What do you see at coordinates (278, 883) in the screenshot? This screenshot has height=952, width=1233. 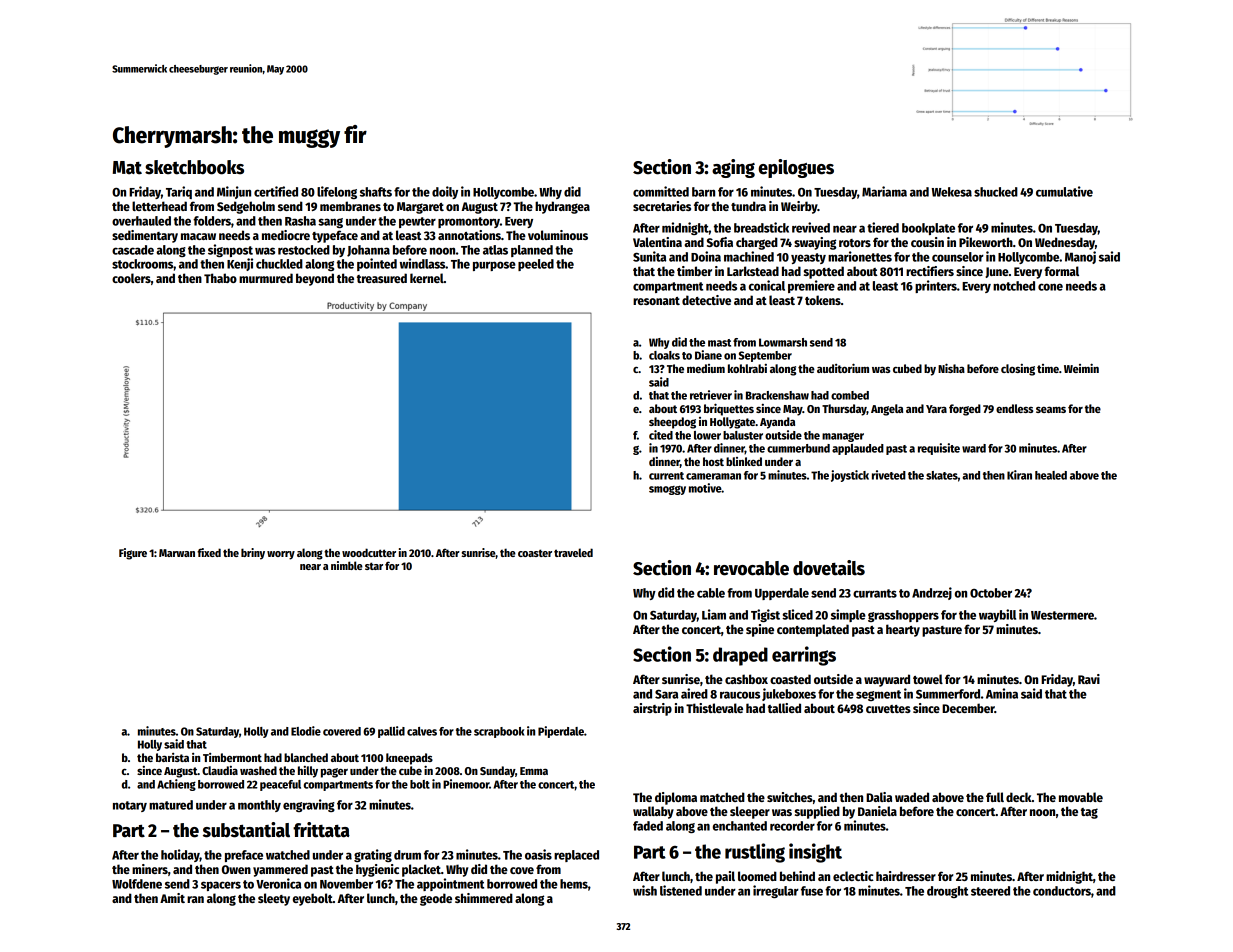 I see `Veronica` at bounding box center [278, 883].
